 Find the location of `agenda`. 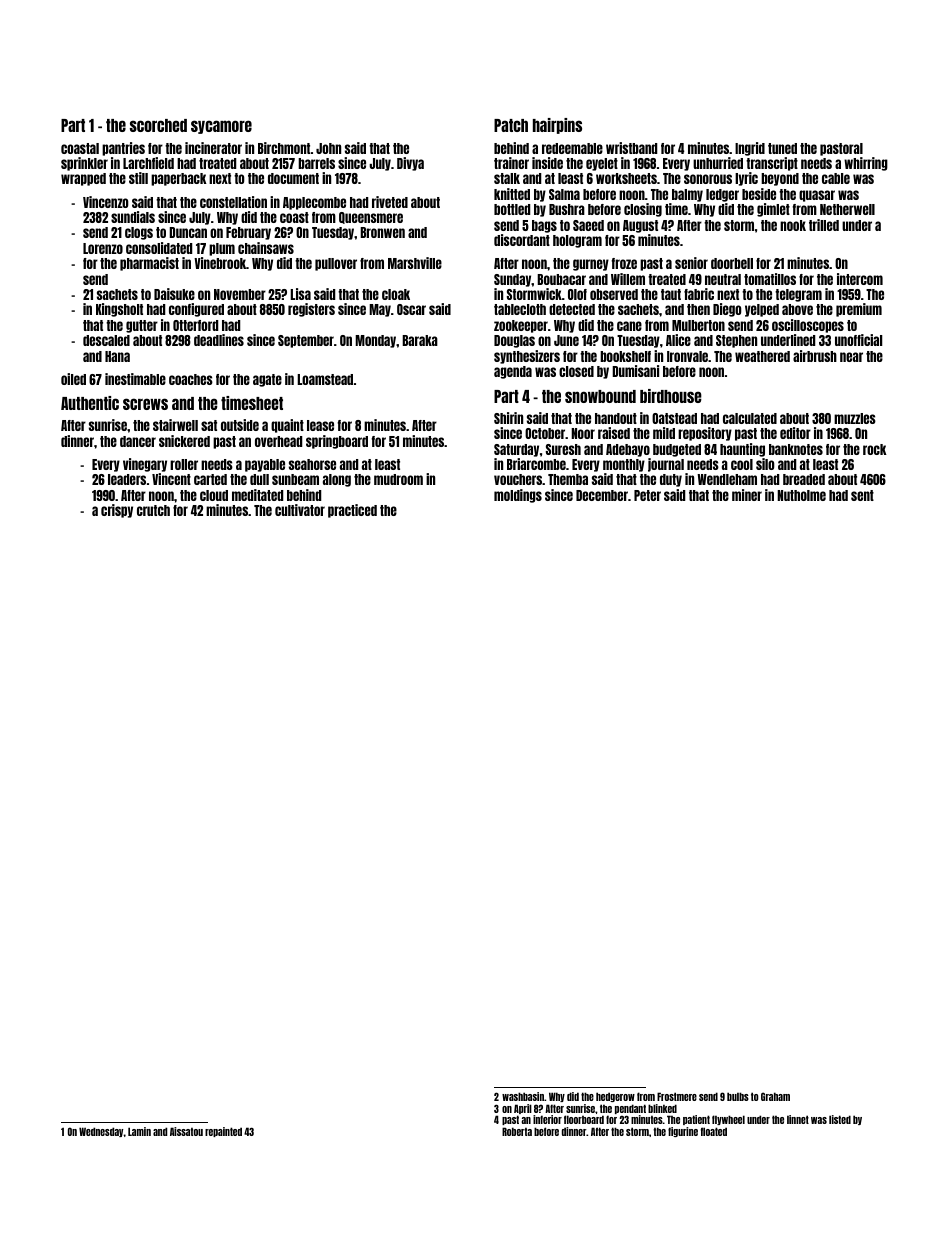

agenda is located at coordinates (513, 372).
